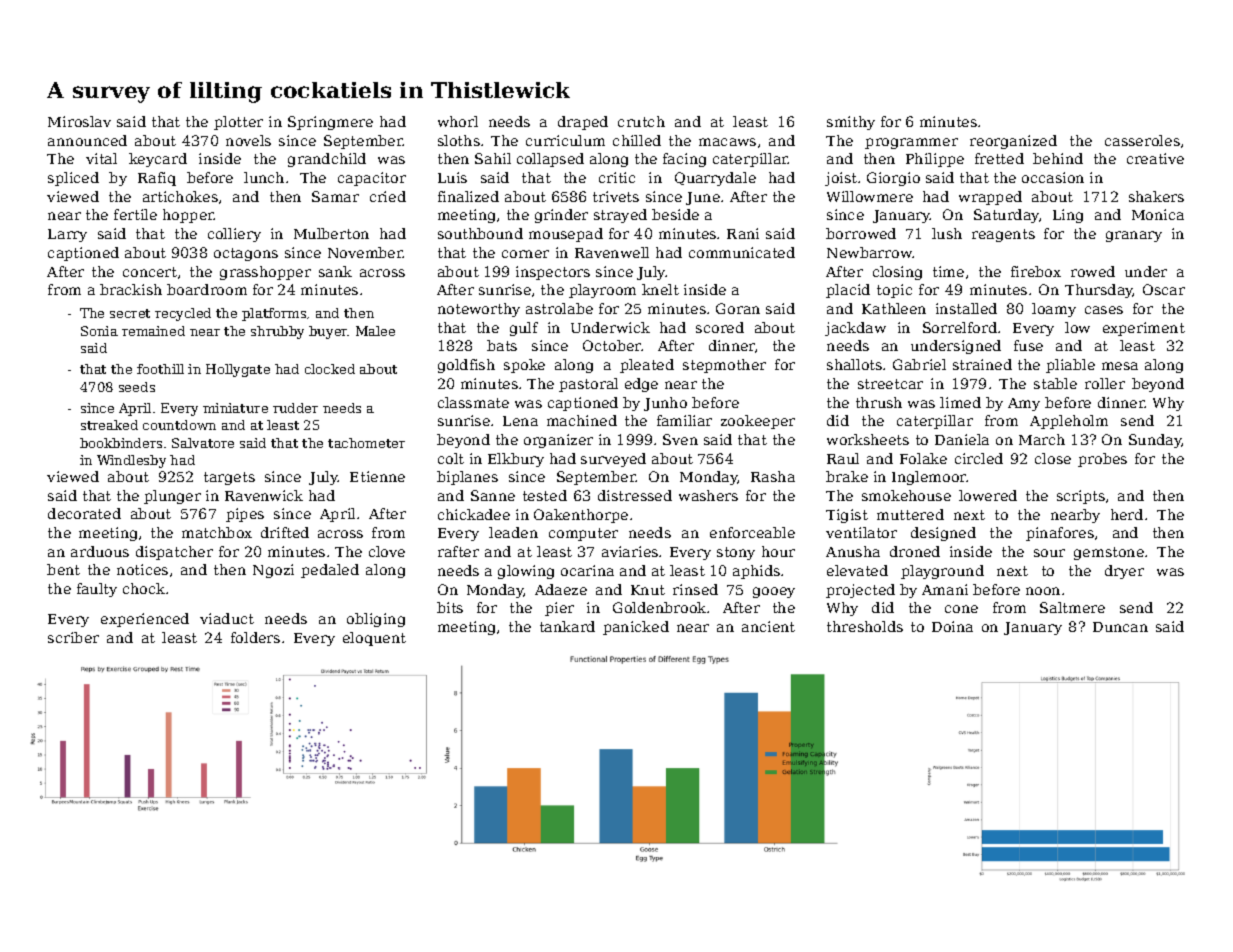 The width and height of the screenshot is (1233, 952). I want to click on experiment, so click(1144, 329).
